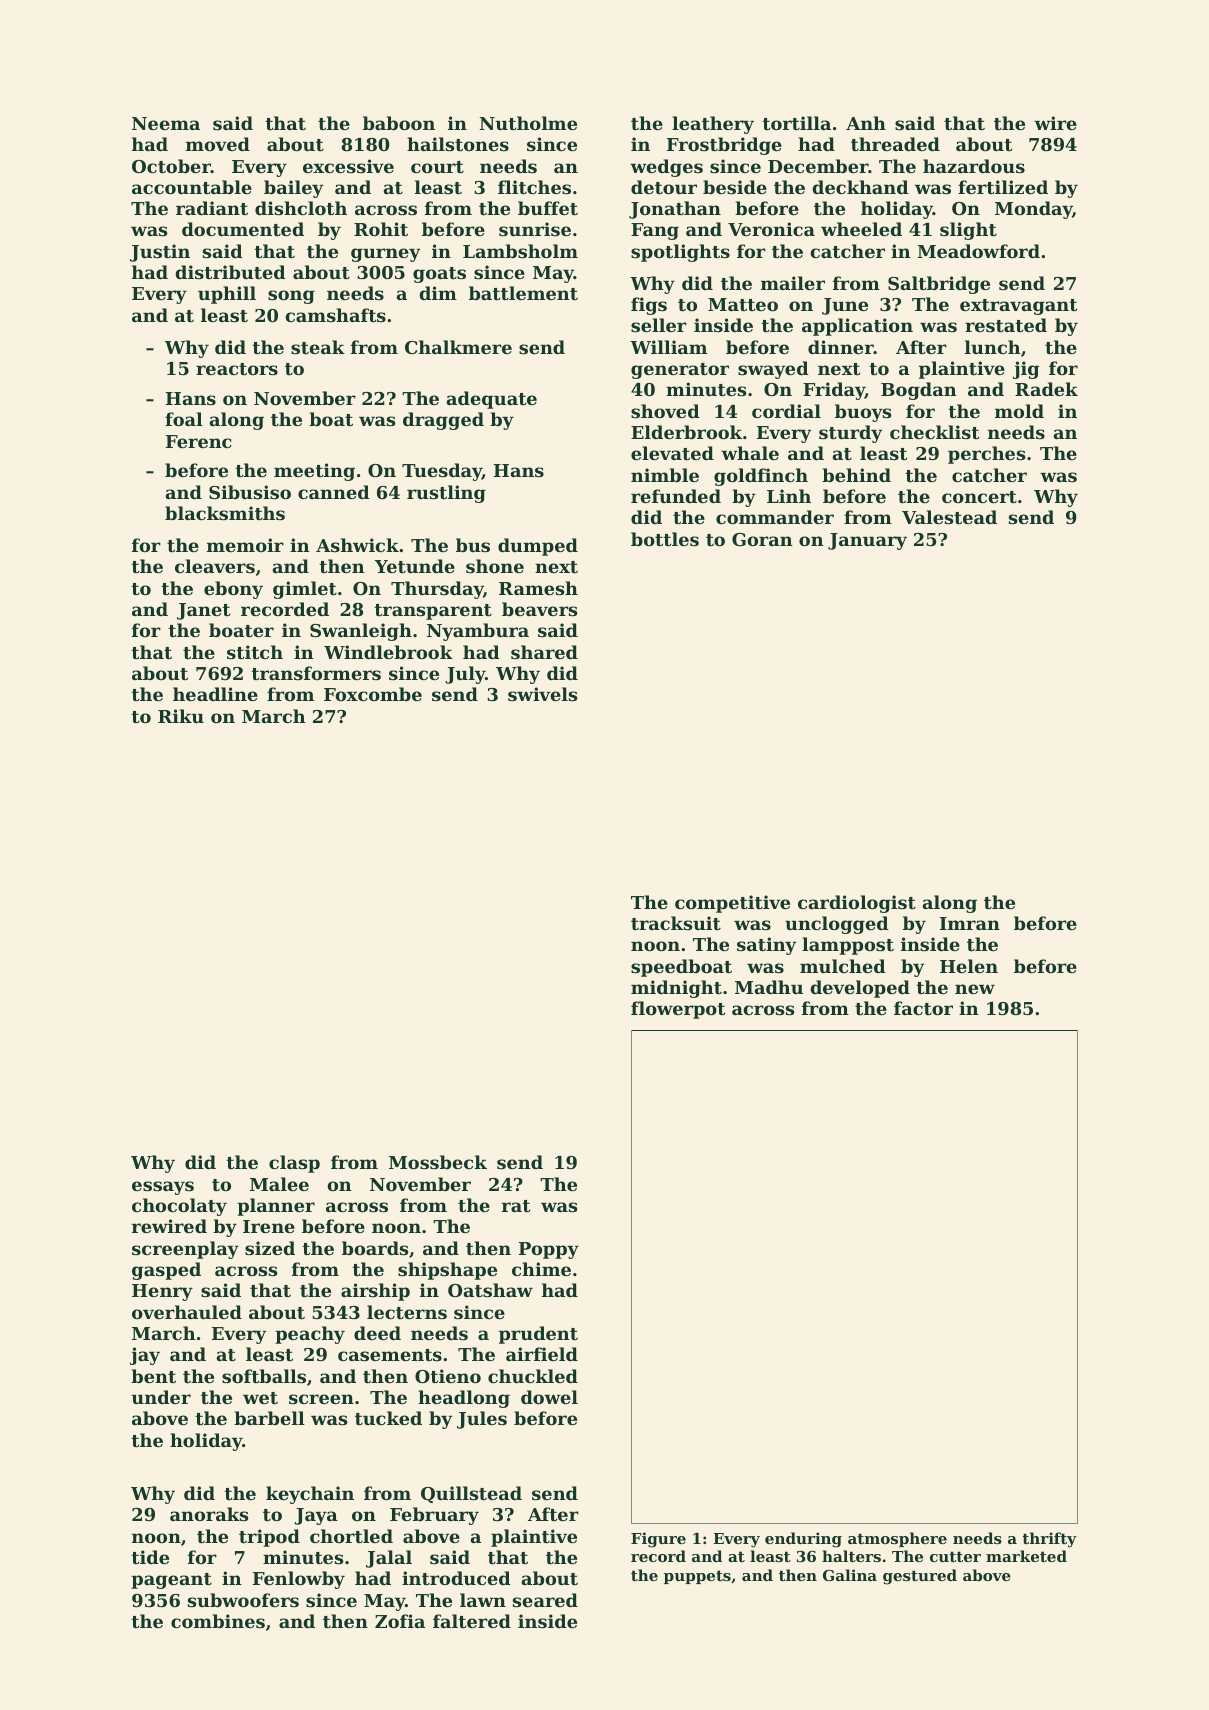  I want to click on essays, so click(163, 1188).
